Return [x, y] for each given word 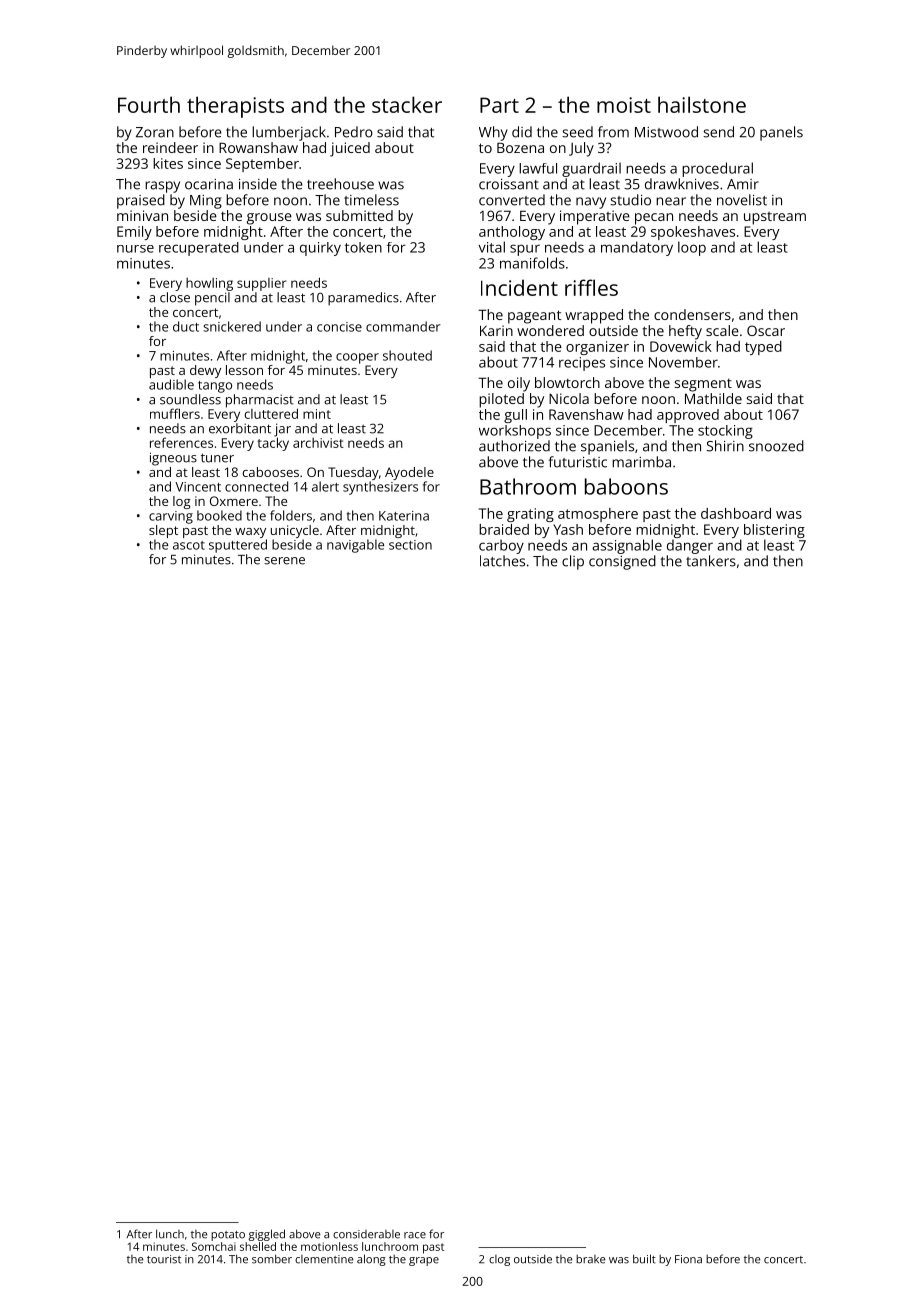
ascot [189, 545]
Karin [496, 330]
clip [573, 562]
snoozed [776, 446]
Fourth [149, 104]
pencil [212, 299]
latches [502, 561]
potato [228, 1236]
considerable [366, 1234]
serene [284, 561]
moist [624, 105]
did [522, 132]
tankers [711, 561]
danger [690, 546]
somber [272, 1259]
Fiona [688, 1259]
